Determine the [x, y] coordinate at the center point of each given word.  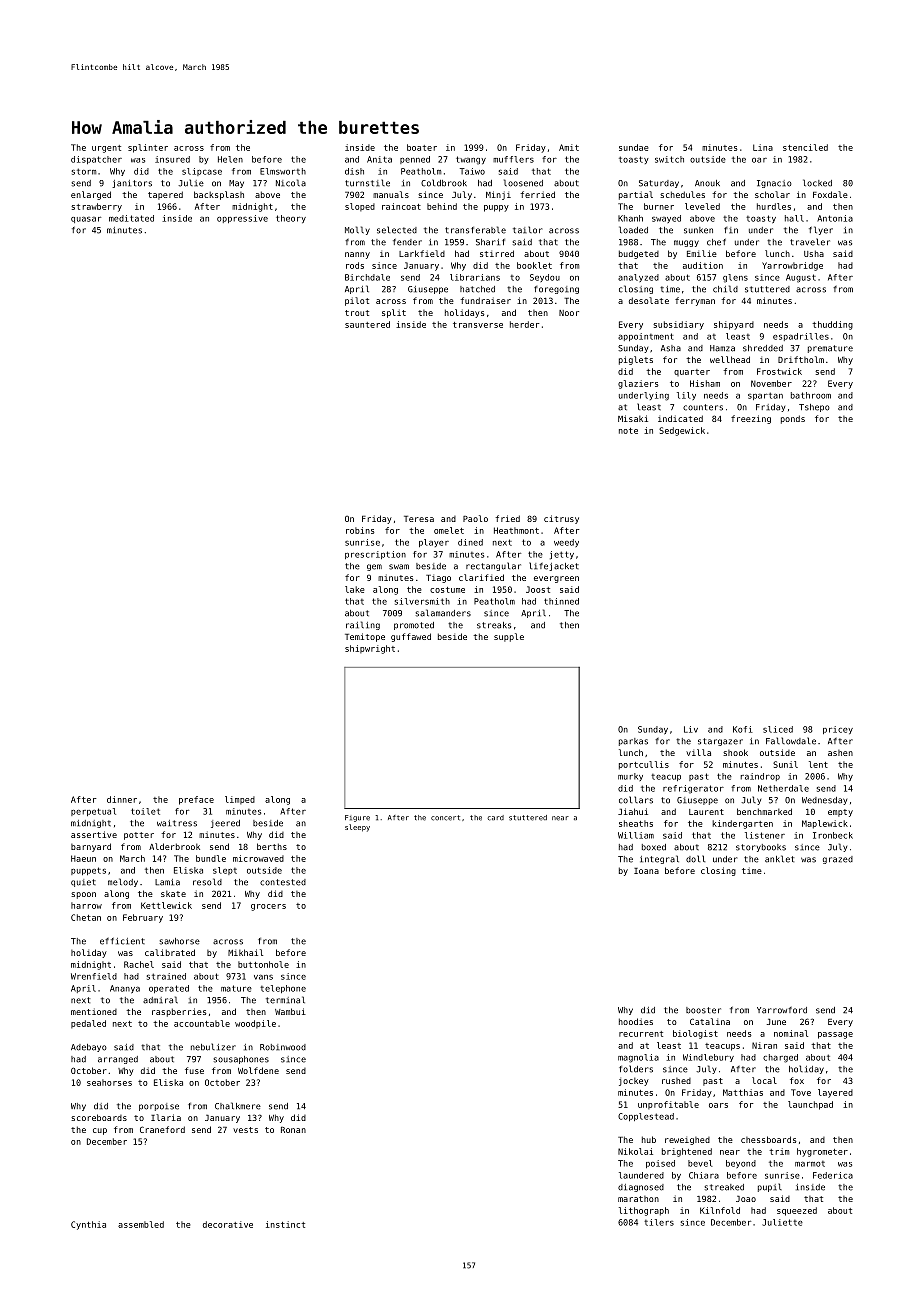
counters [703, 407]
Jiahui [633, 811]
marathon [638, 1199]
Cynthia [88, 1225]
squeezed [797, 1211]
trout [357, 313]
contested [283, 882]
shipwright [370, 649]
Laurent [706, 812]
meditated [131, 218]
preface [196, 800]
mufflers [513, 159]
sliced [778, 729]
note [628, 431]
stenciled [805, 147]
